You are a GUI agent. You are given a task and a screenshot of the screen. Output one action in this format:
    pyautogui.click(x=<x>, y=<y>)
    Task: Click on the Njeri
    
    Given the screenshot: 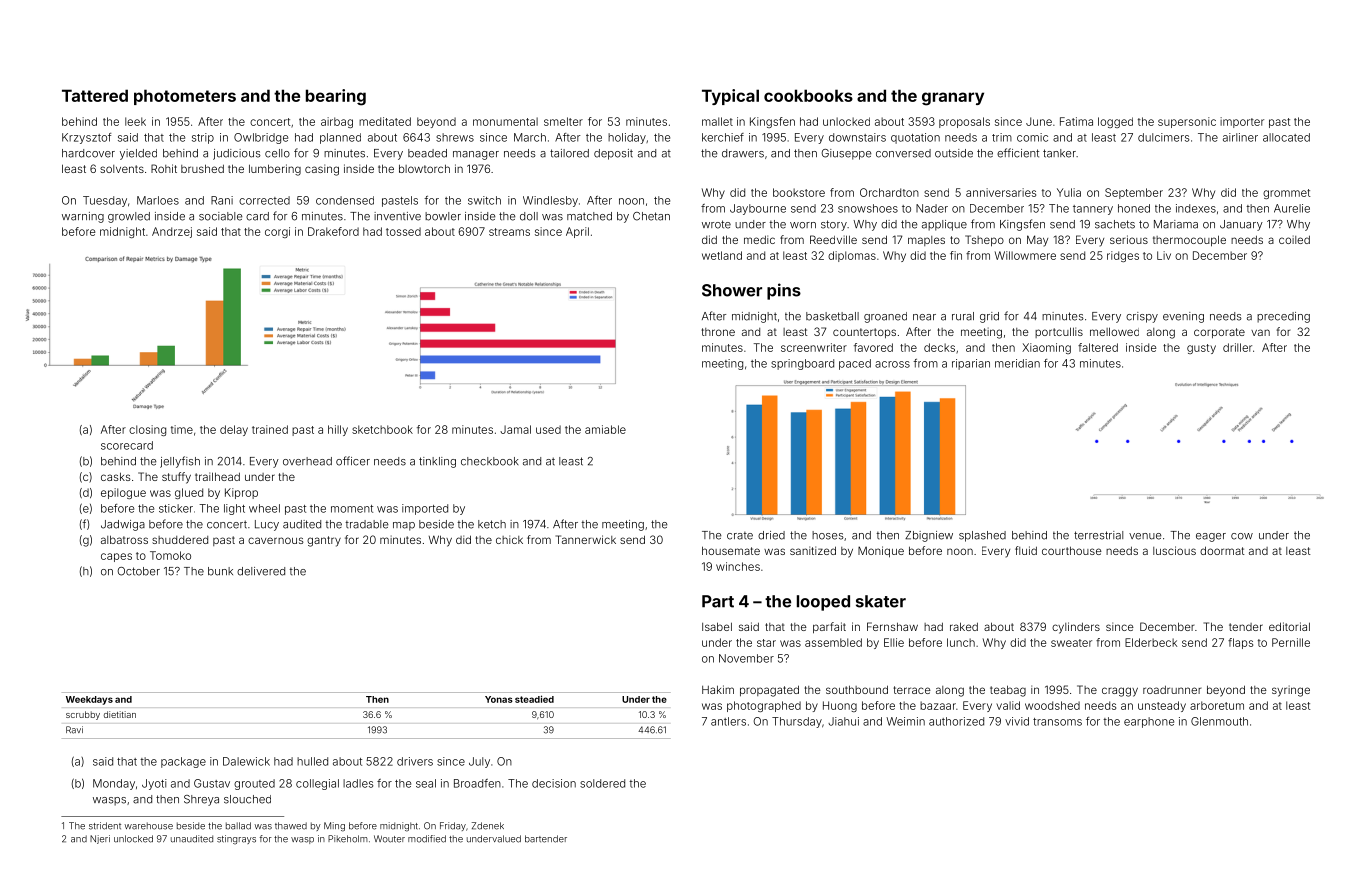 What is the action you would take?
    pyautogui.click(x=100, y=839)
